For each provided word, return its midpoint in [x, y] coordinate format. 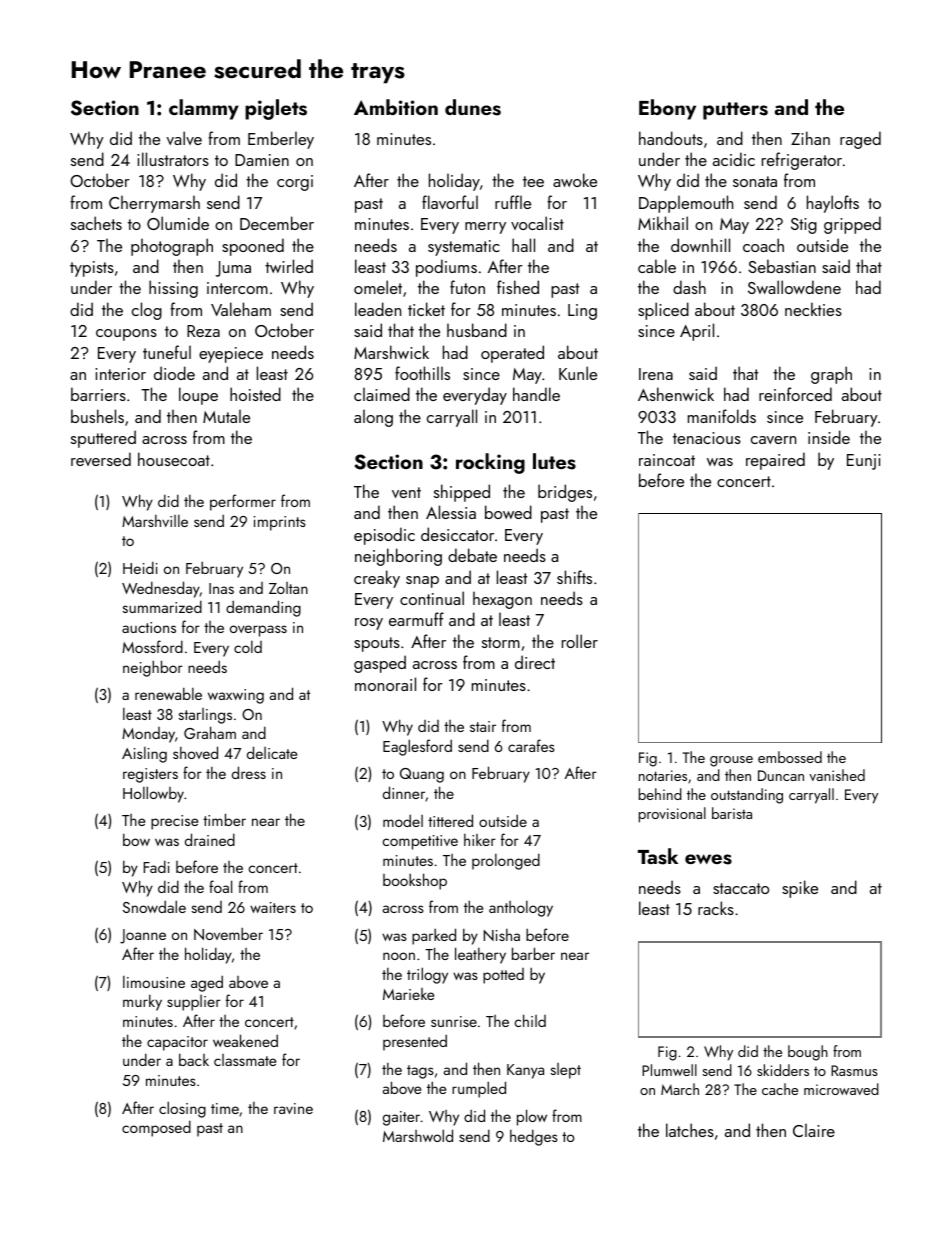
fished [518, 287]
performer [243, 502]
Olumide [178, 223]
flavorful [450, 202]
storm [501, 642]
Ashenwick [676, 394]
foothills [422, 373]
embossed [790, 757]
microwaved [841, 1089]
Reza [203, 331]
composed [156, 1128]
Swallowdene [794, 287]
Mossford [152, 646]
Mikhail [663, 223]
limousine [154, 982]
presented [415, 1042]
